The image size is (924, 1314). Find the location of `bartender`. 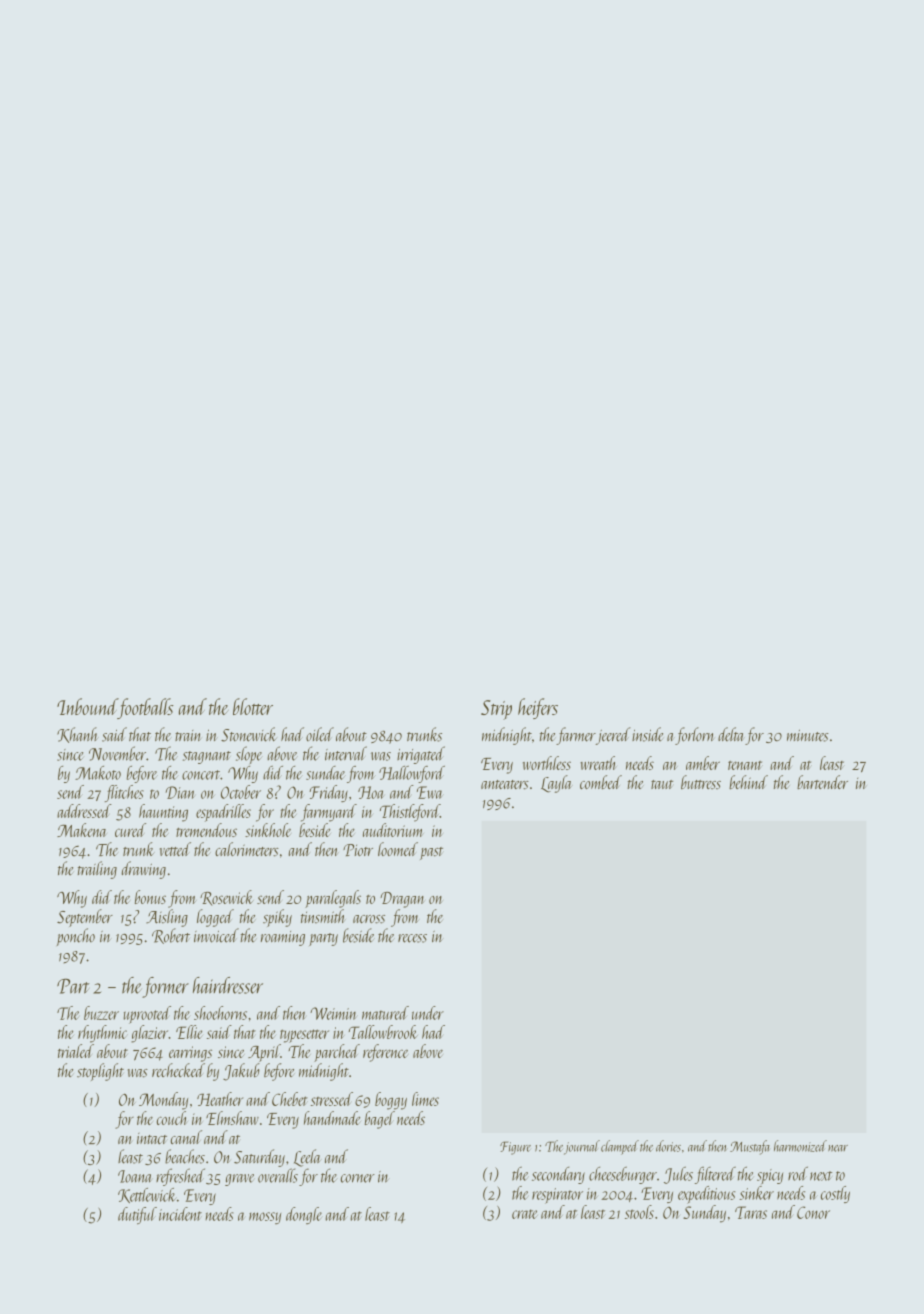

bartender is located at coordinates (822, 782).
